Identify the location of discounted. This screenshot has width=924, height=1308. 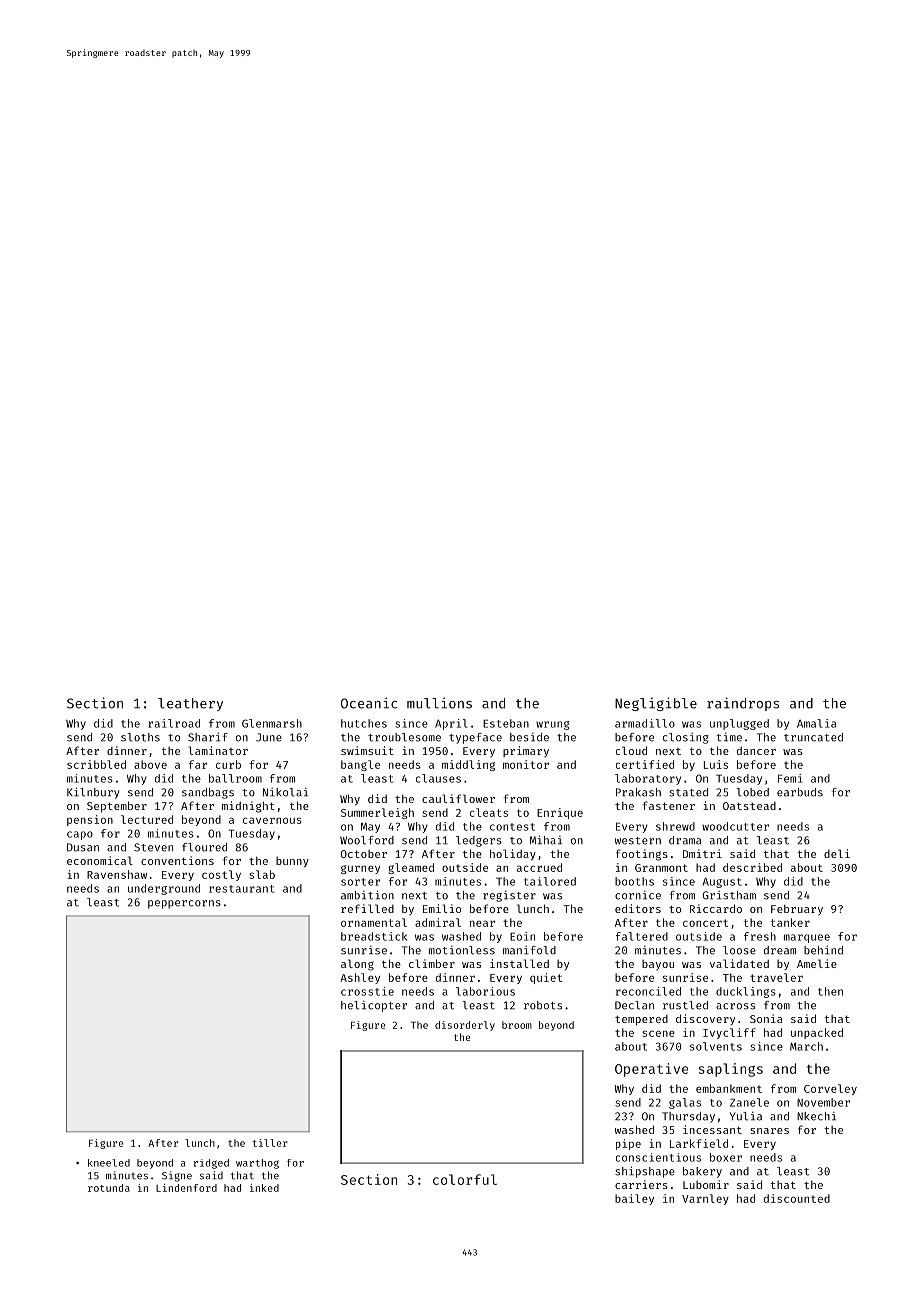
(797, 1198).
